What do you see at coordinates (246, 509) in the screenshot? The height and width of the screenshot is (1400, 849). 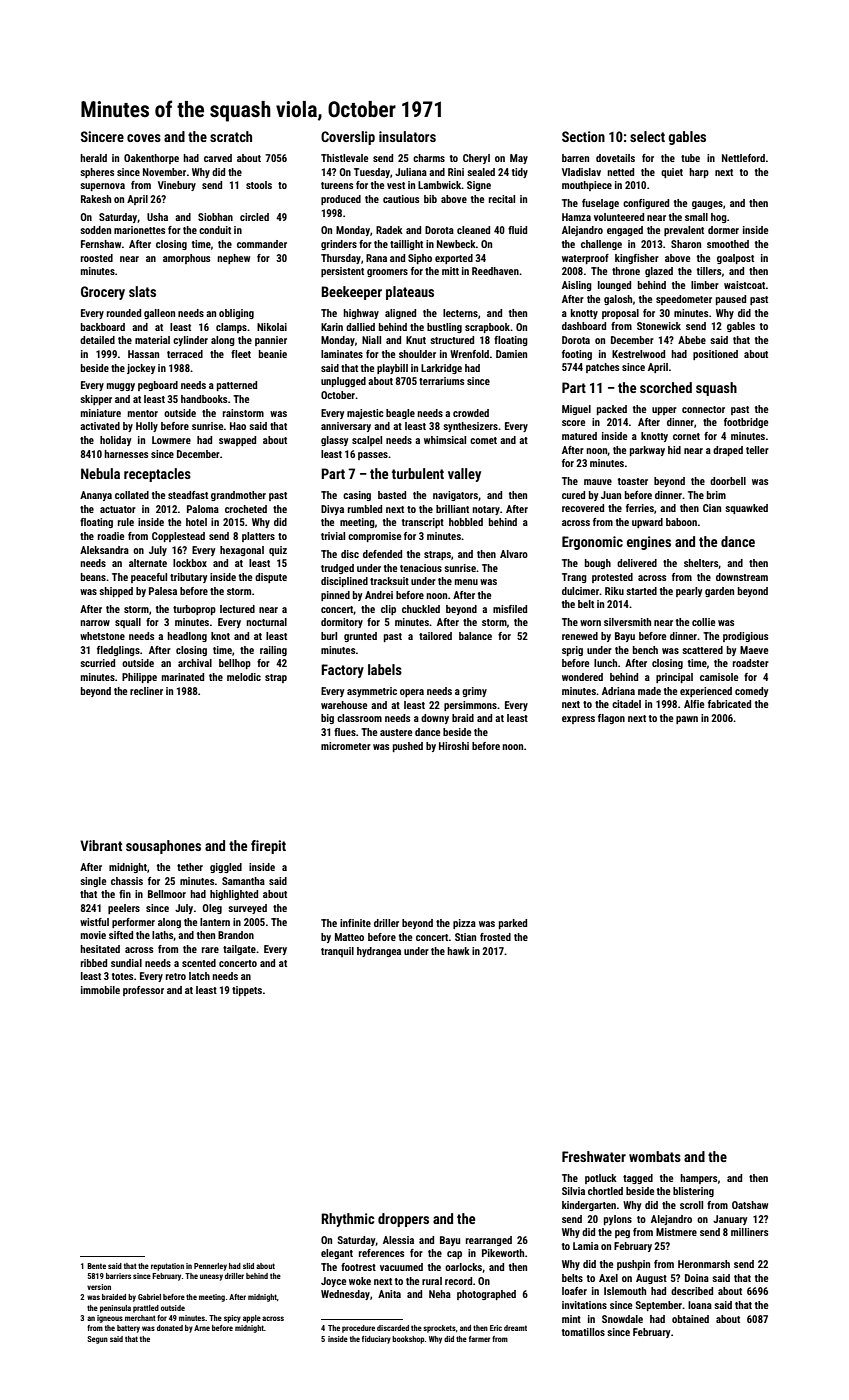 I see `crocheted` at bounding box center [246, 509].
